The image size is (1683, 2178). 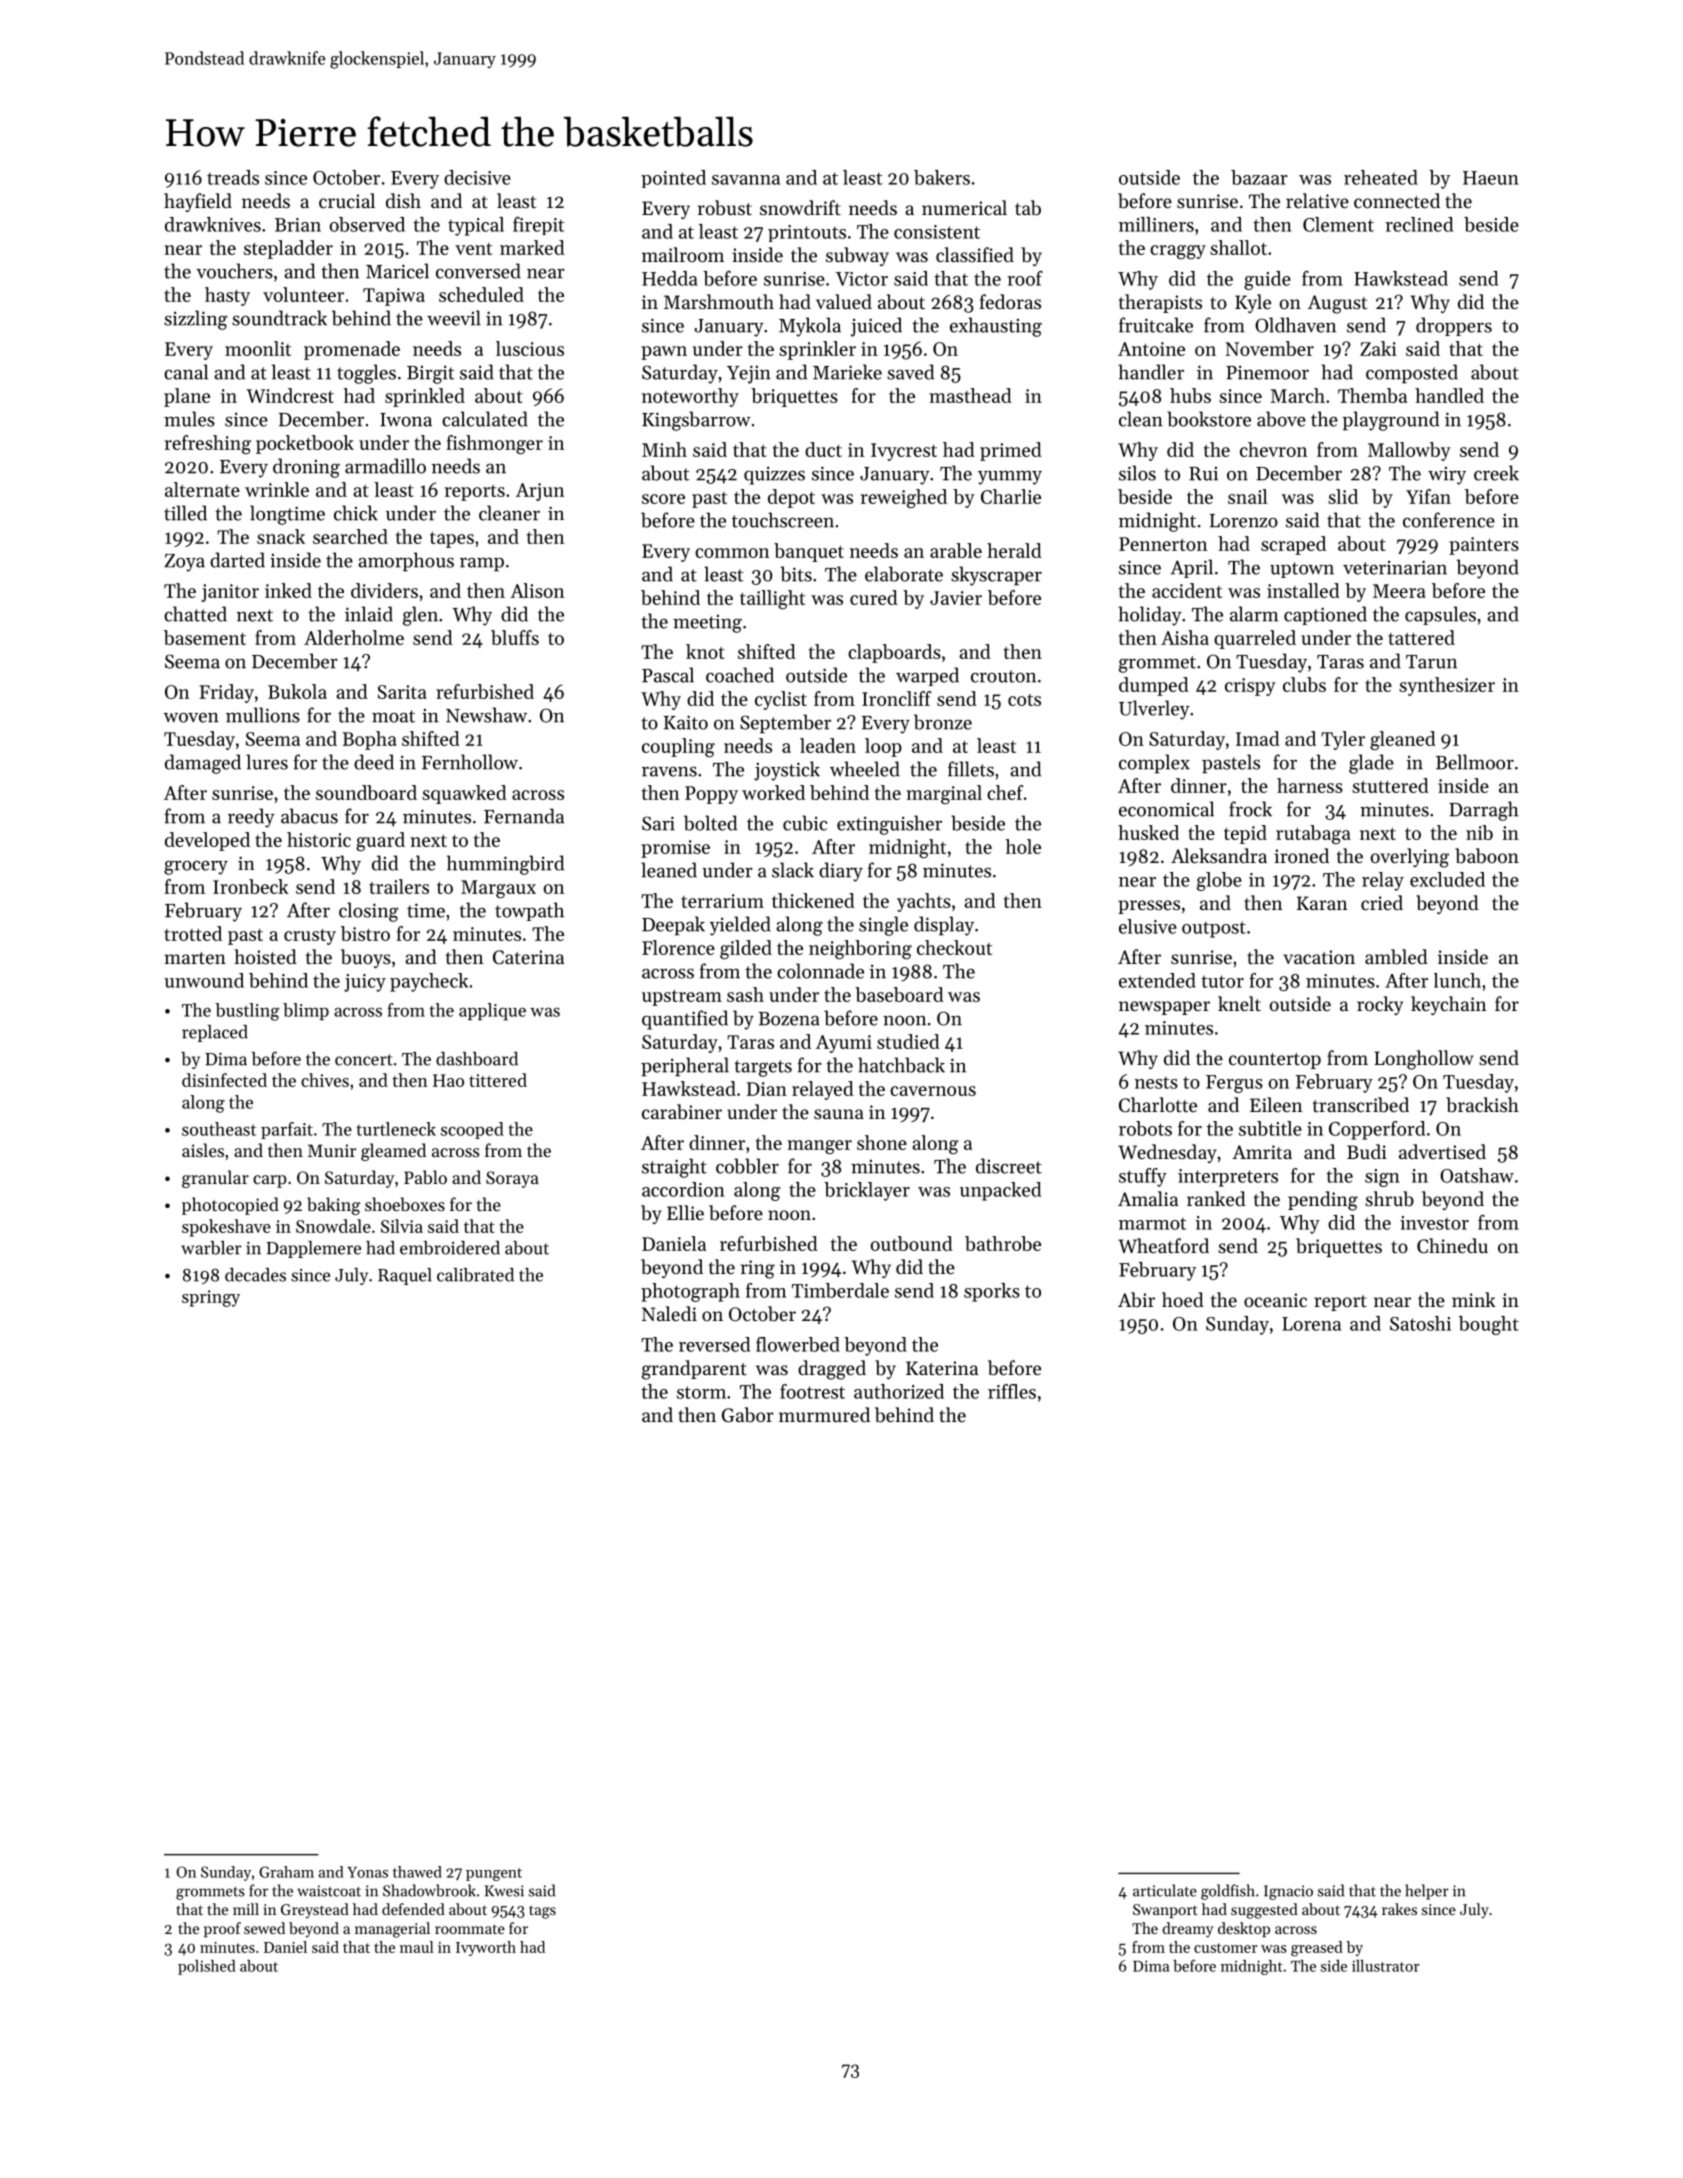 I want to click on bricklayer, so click(x=867, y=1191).
